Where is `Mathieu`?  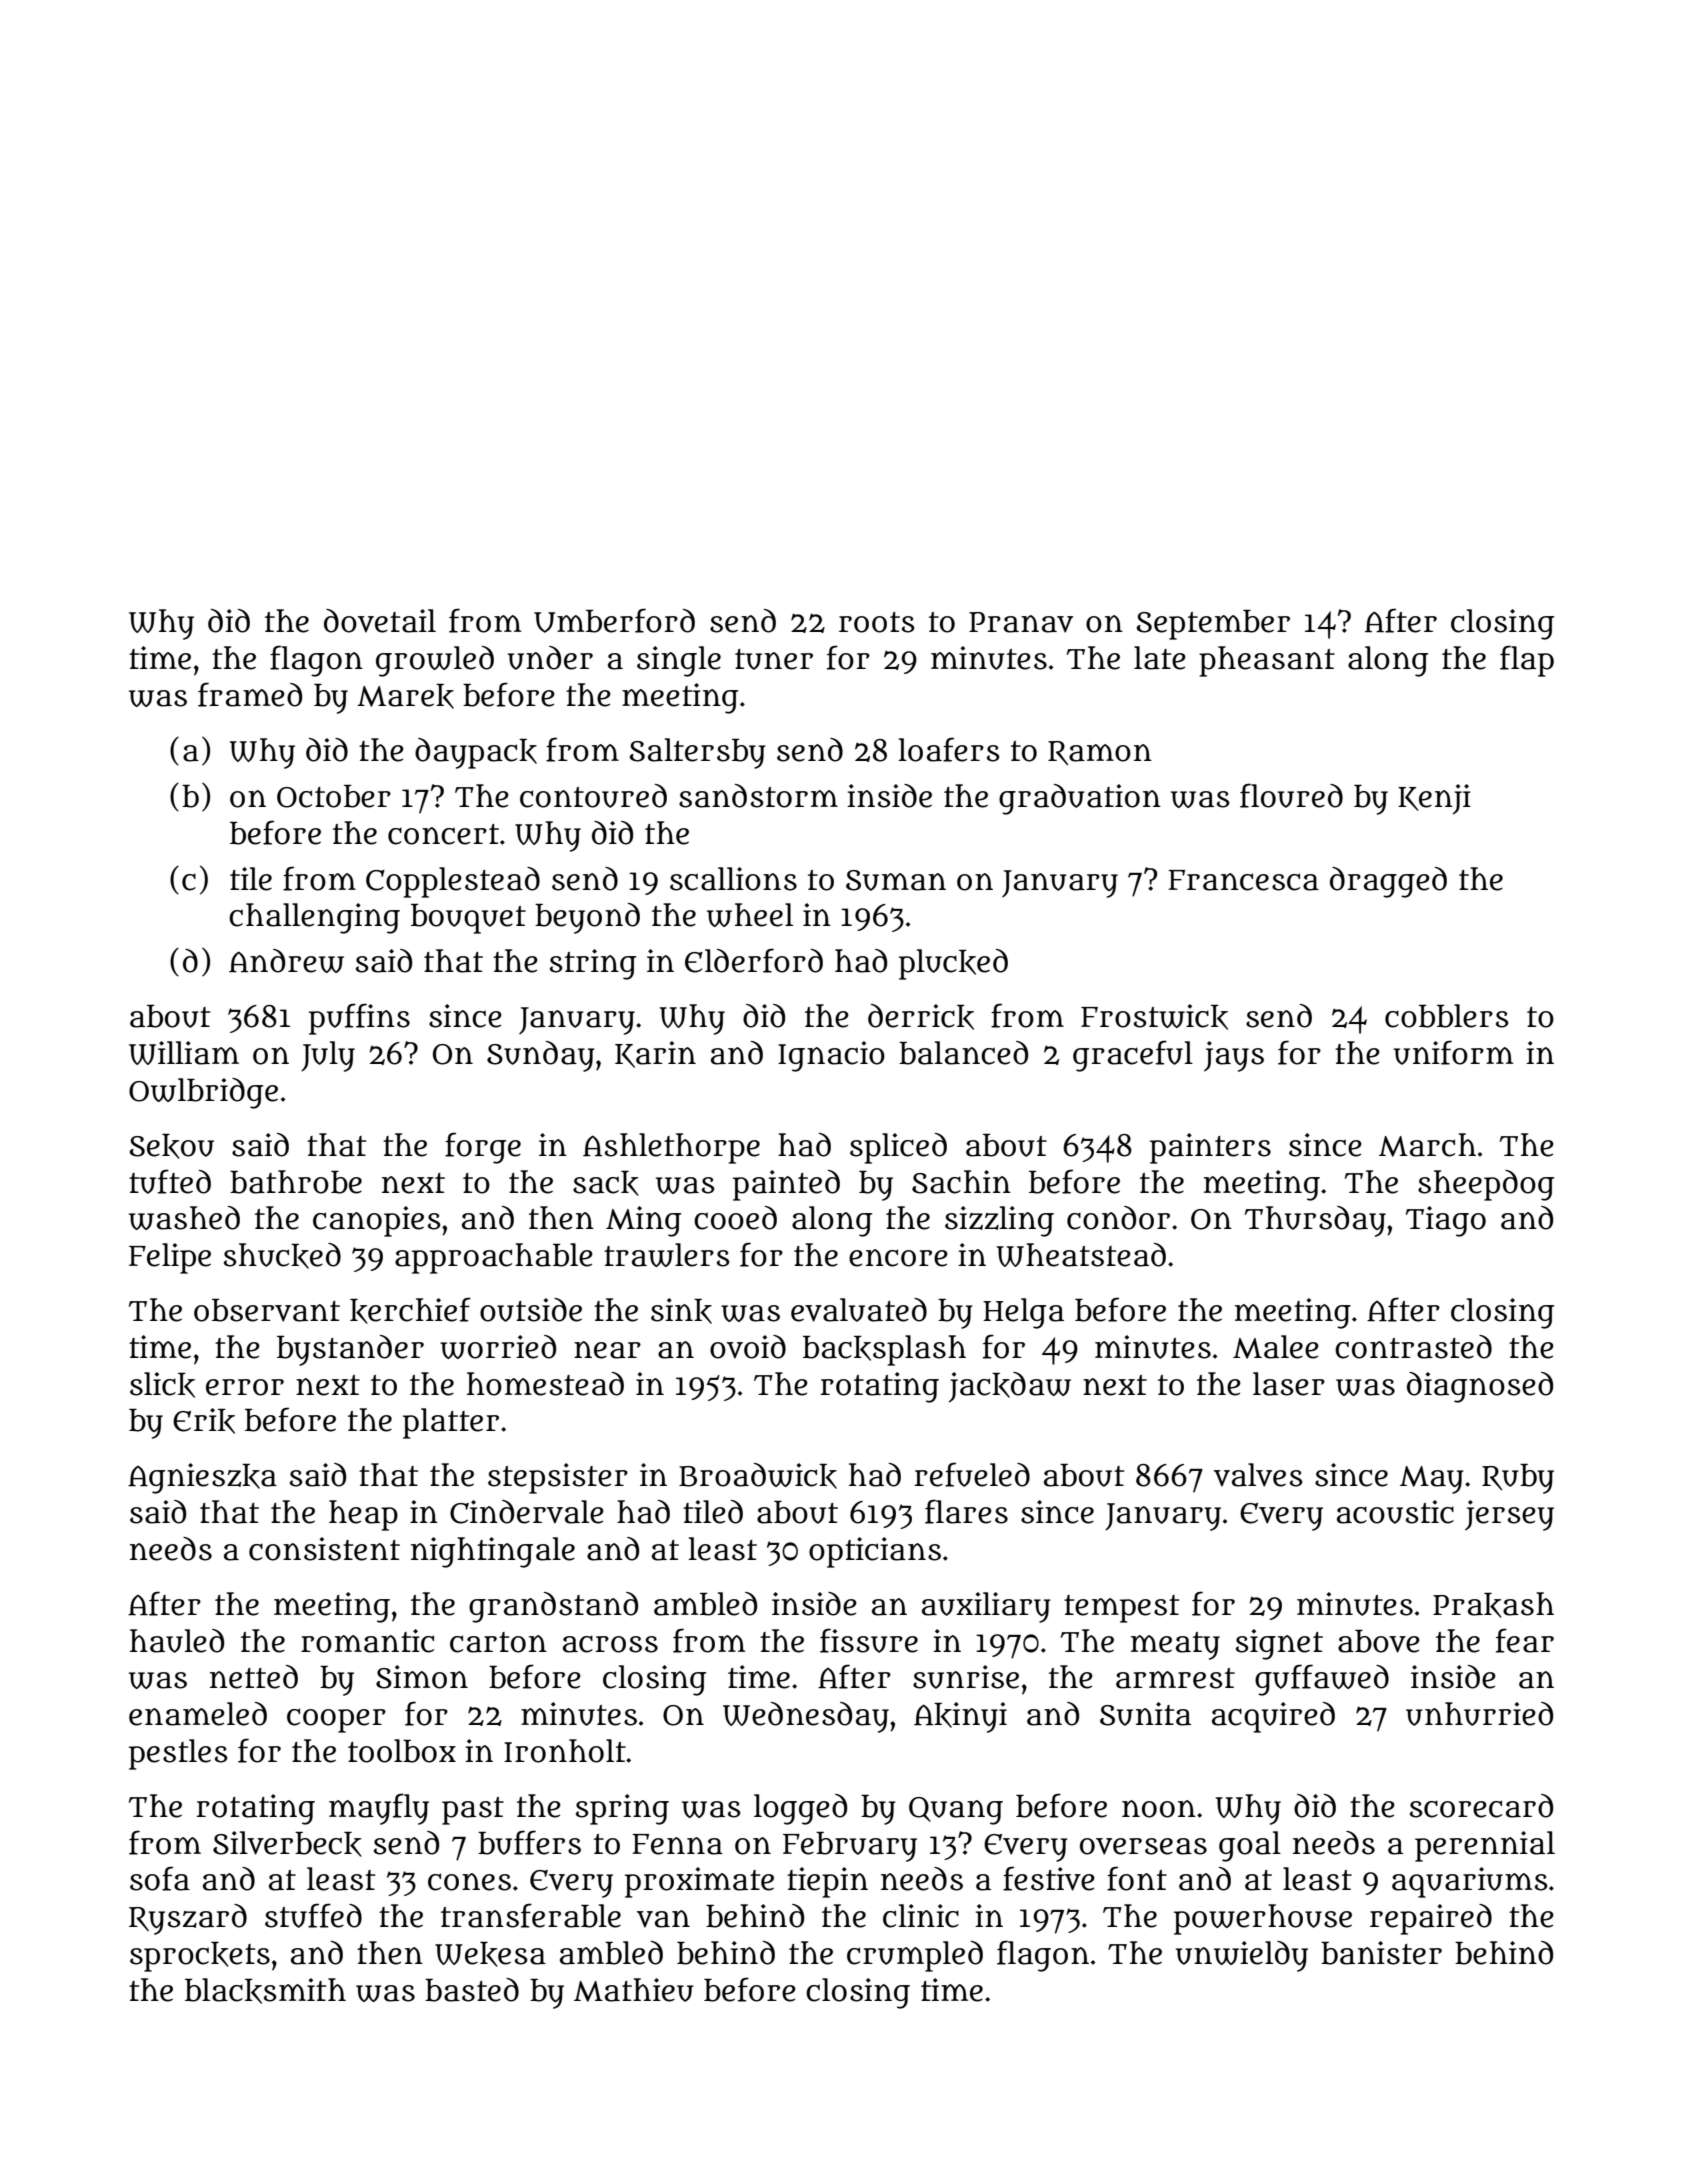 Mathieu is located at coordinates (634, 1990).
